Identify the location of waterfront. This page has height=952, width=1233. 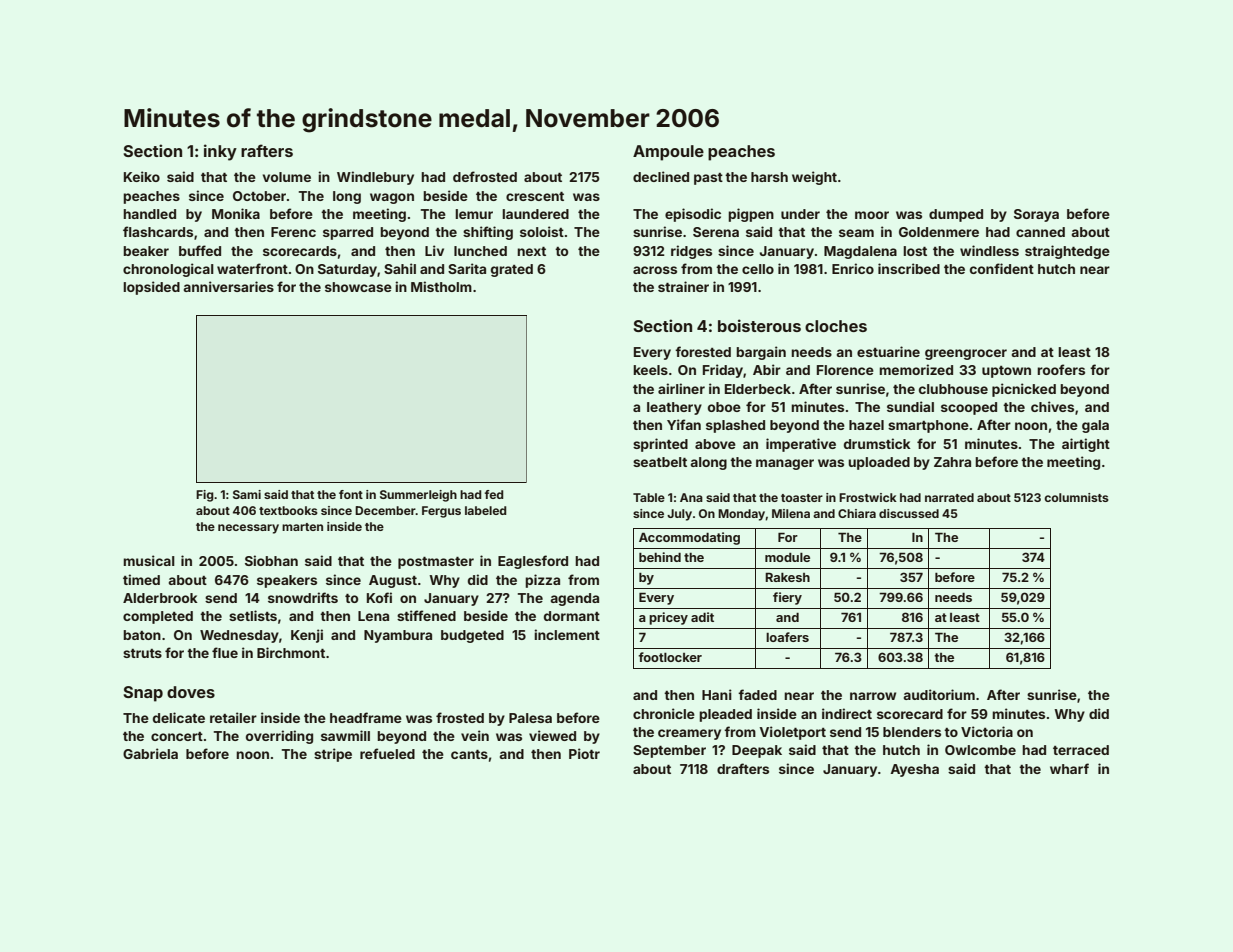
(252, 268).
